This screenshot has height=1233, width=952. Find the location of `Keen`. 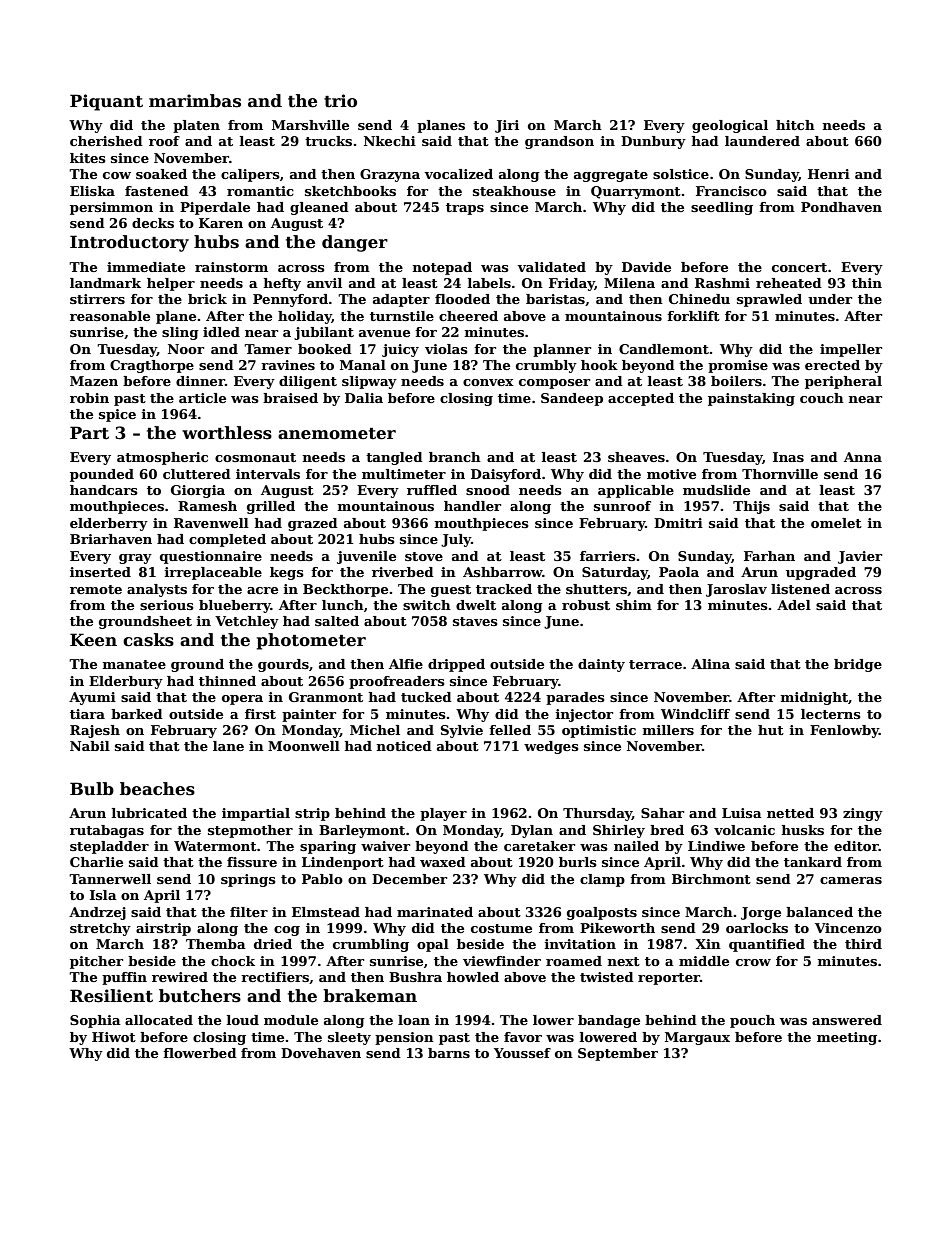

Keen is located at coordinates (93, 640).
